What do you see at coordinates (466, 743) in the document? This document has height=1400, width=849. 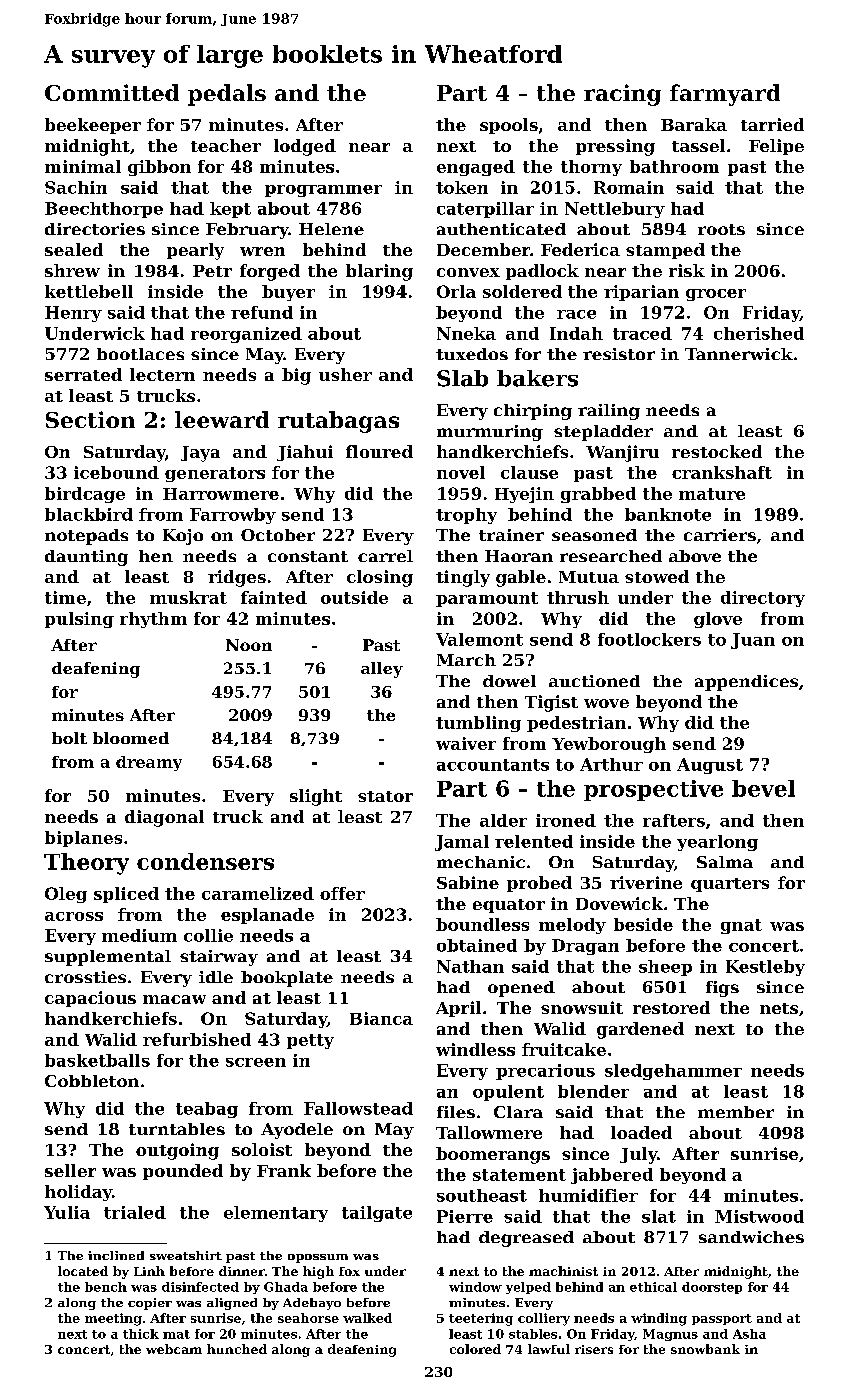 I see `waiver` at bounding box center [466, 743].
